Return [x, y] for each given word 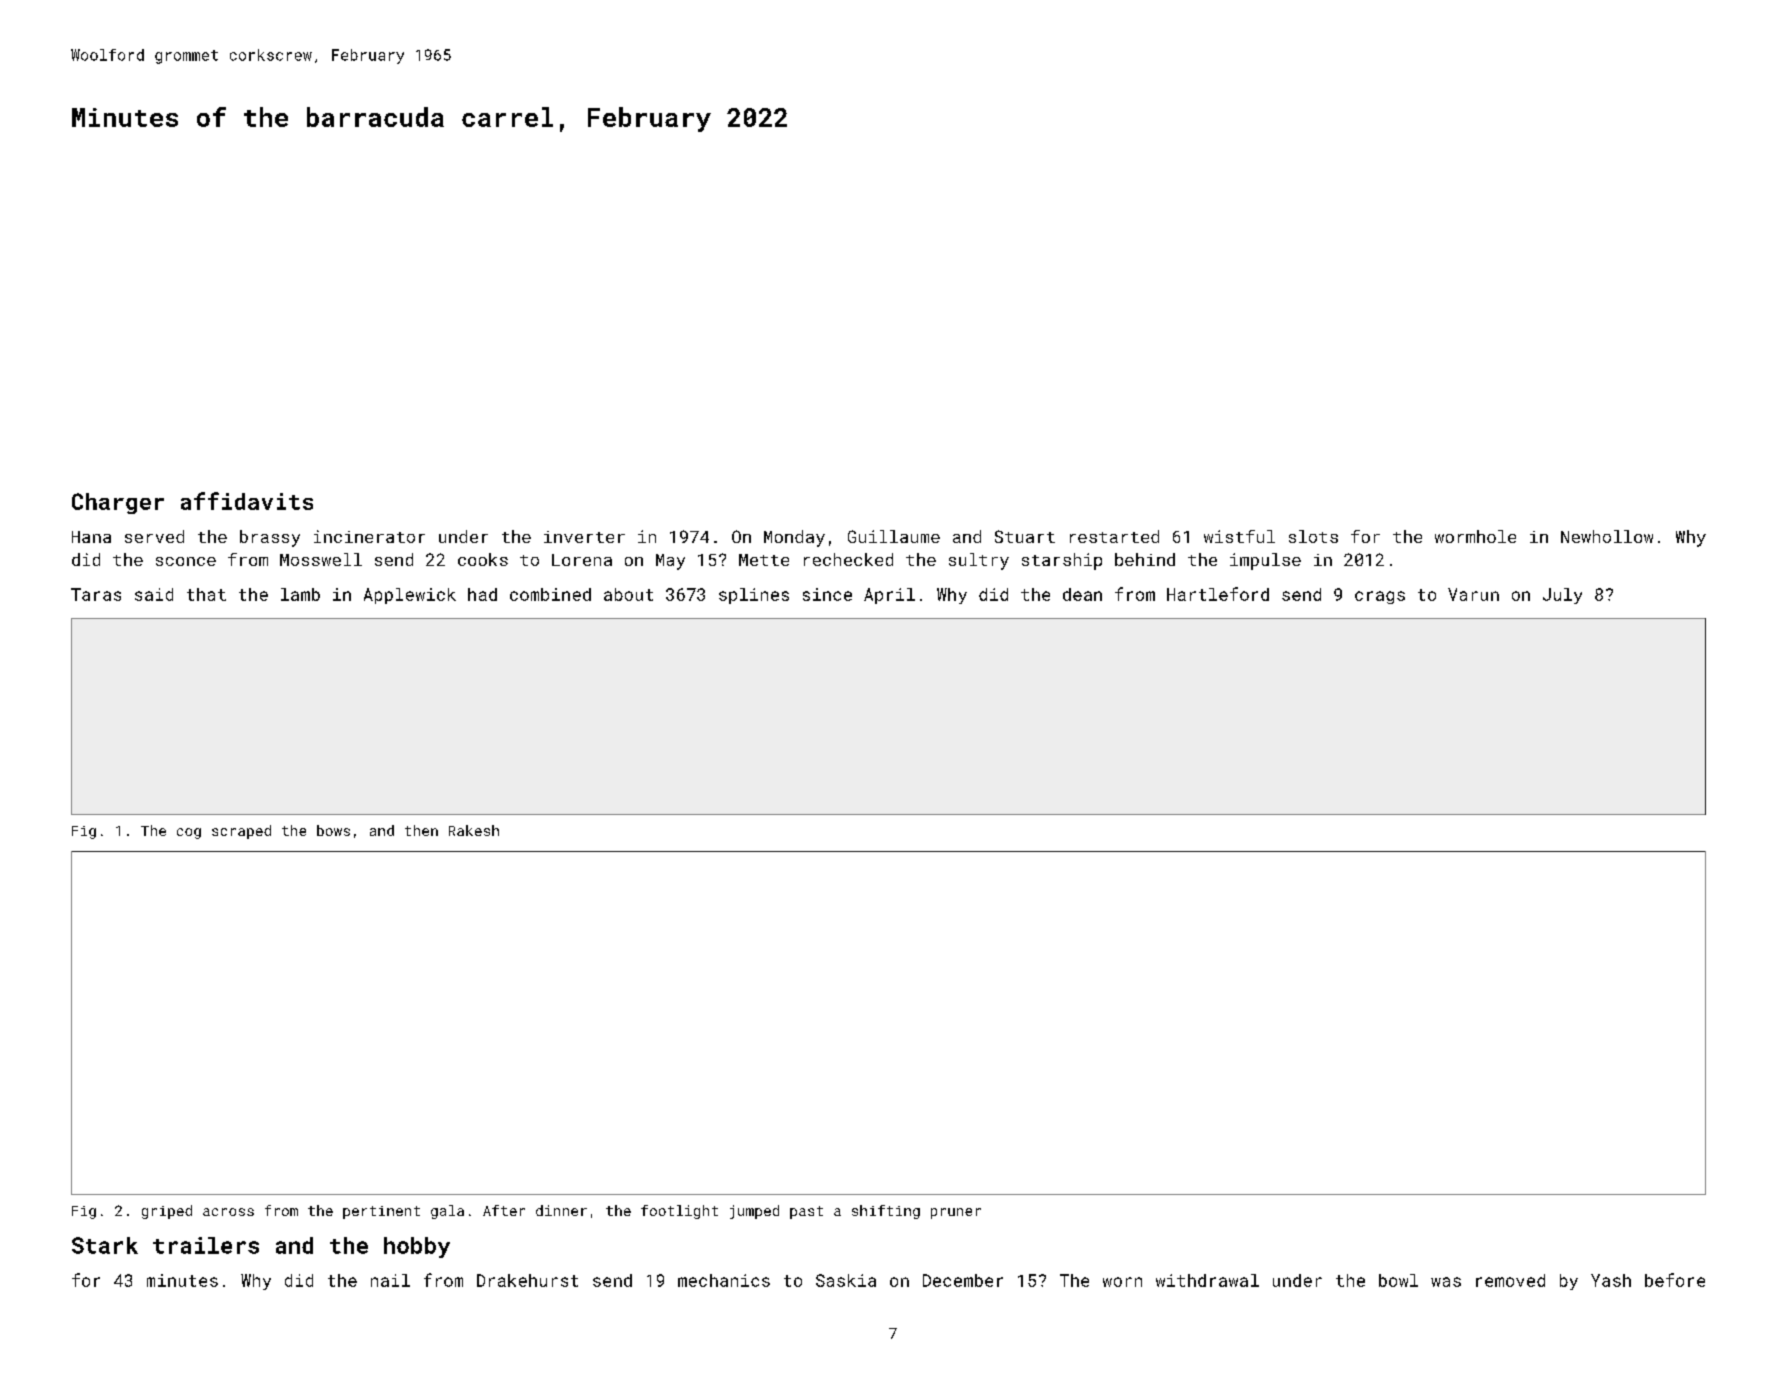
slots [1313, 536]
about [628, 594]
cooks [483, 559]
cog [189, 833]
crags [1380, 597]
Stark [105, 1245]
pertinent [381, 1212]
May [670, 562]
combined [550, 594]
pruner [956, 1213]
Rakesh [474, 830]
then [421, 830]
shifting [886, 1212]
